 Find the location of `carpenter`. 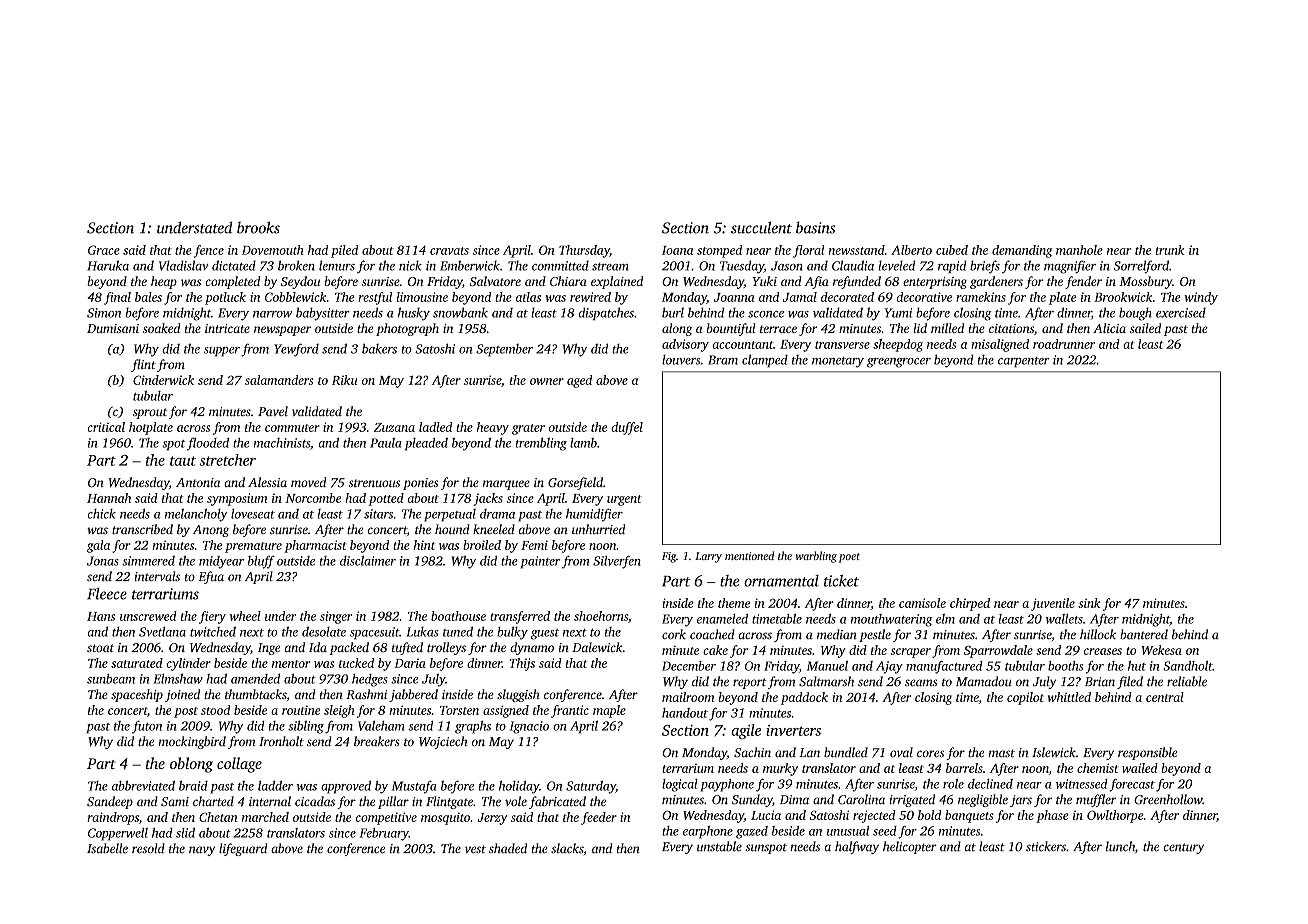

carpenter is located at coordinates (1024, 362).
